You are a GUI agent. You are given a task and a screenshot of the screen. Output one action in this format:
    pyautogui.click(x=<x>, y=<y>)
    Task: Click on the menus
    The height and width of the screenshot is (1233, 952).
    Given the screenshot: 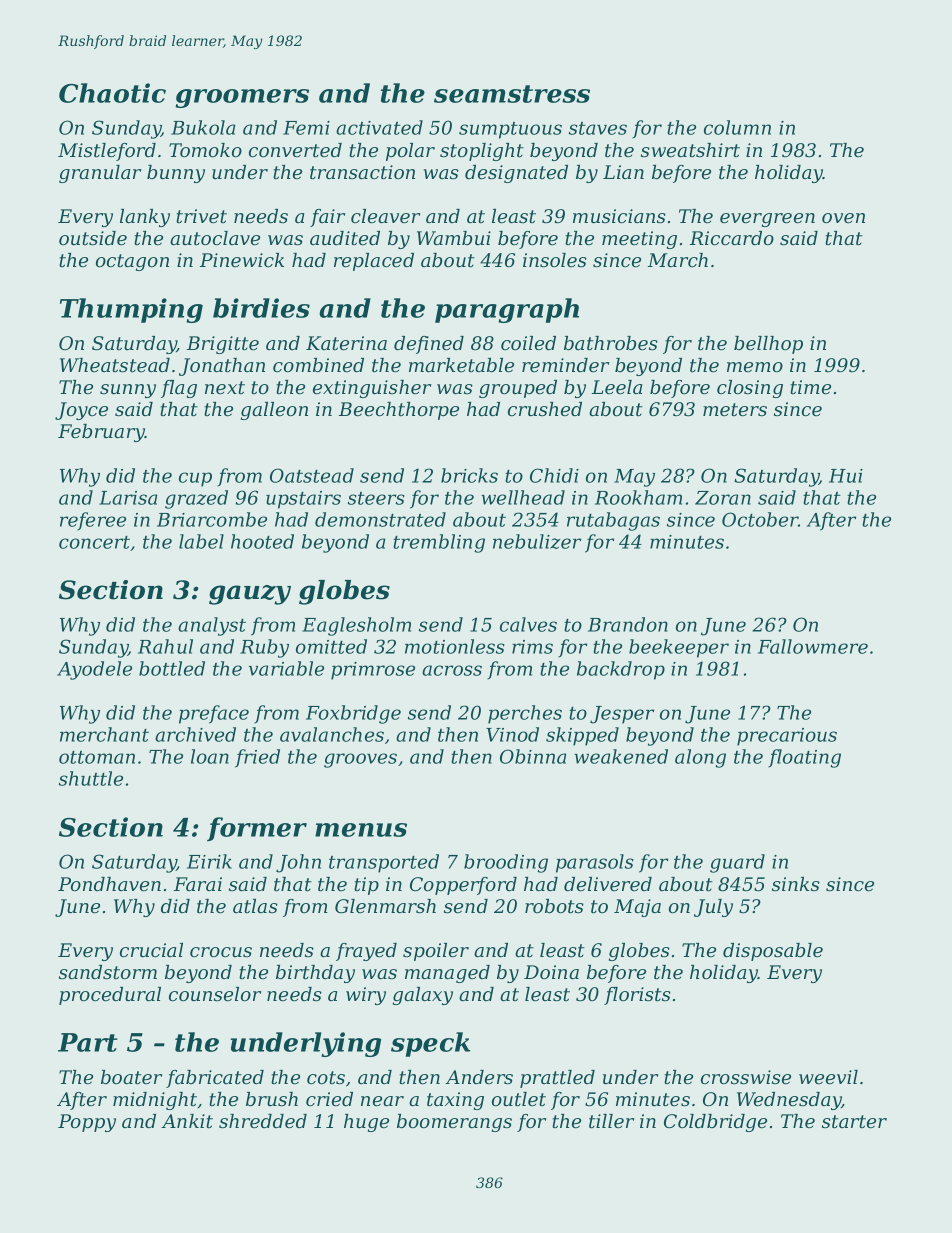 What is the action you would take?
    pyautogui.click(x=361, y=830)
